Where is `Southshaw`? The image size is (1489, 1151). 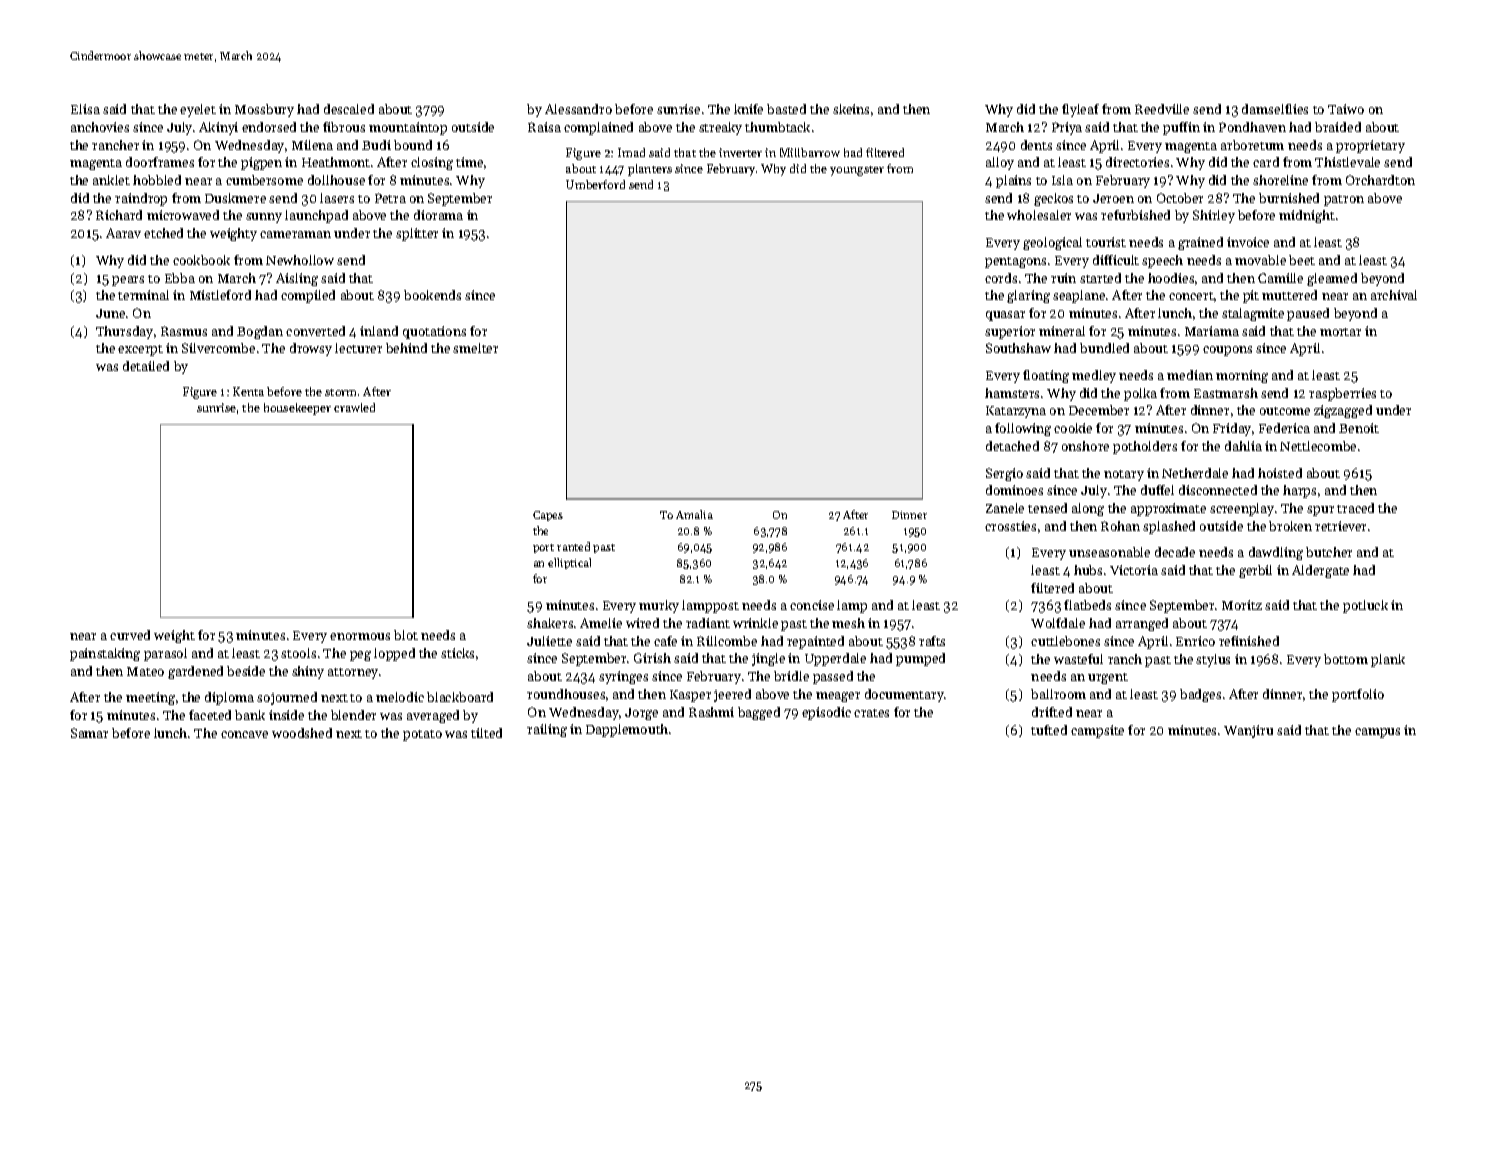 Southshaw is located at coordinates (1018, 348).
